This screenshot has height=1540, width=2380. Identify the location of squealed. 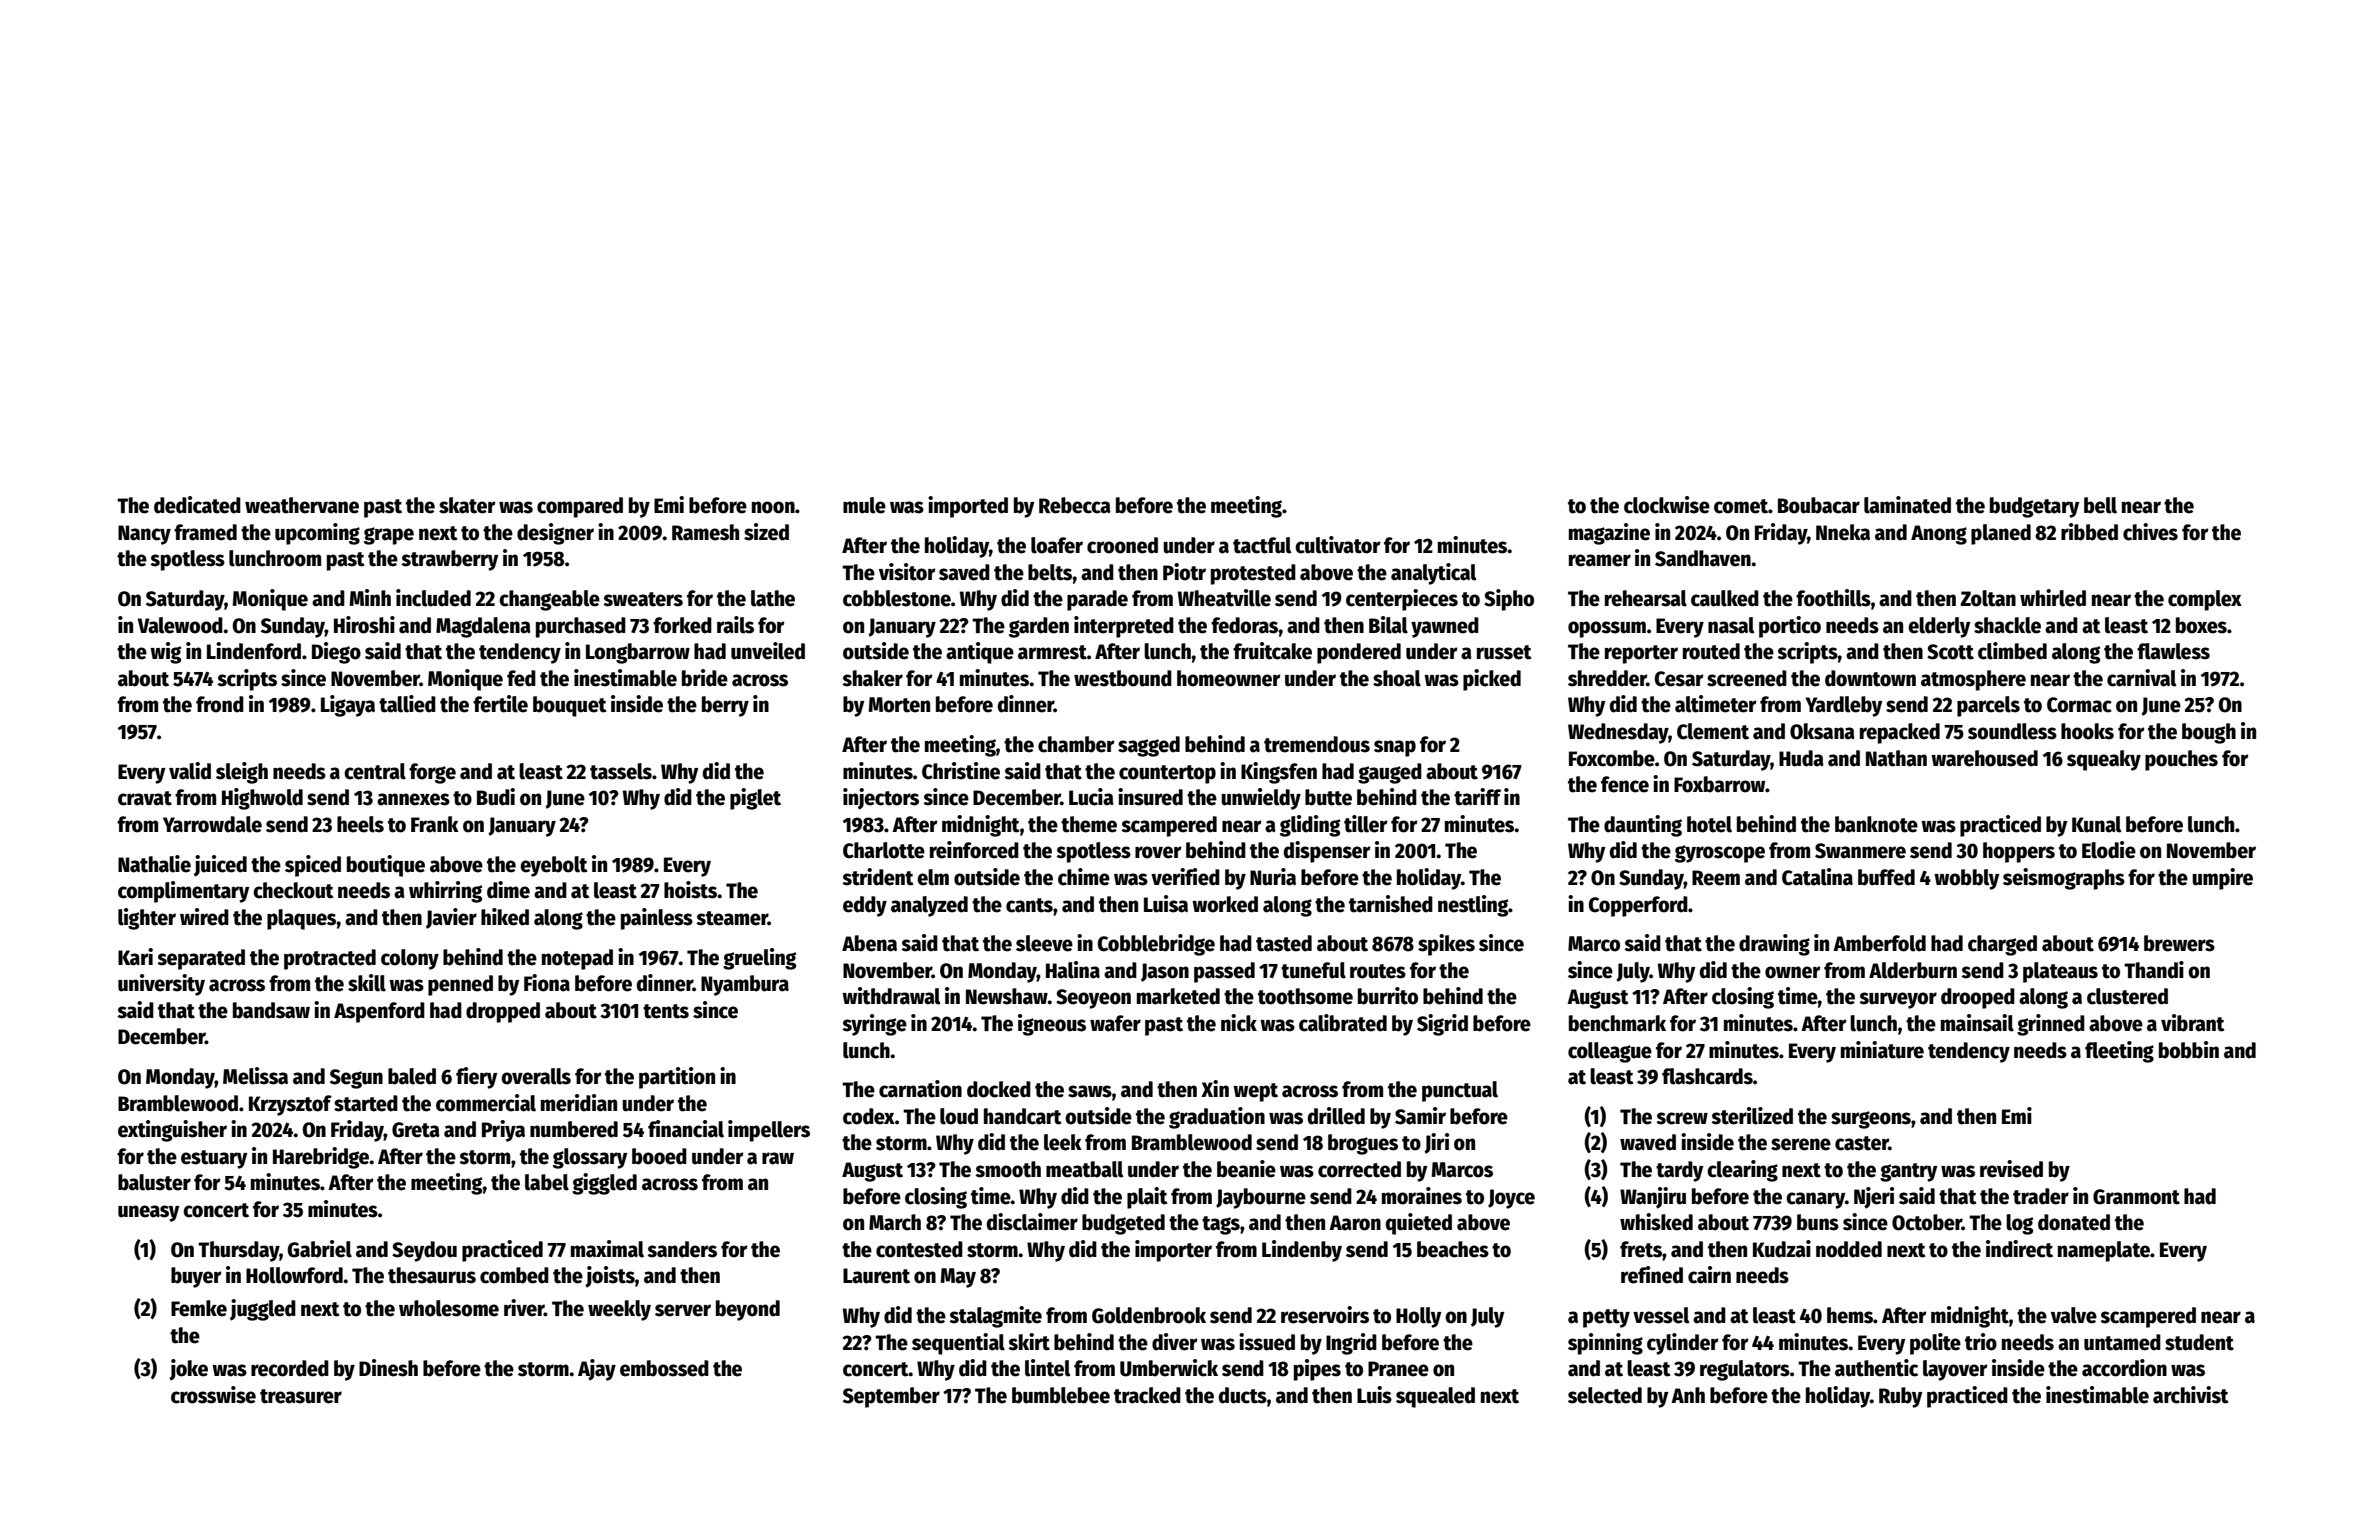
(1435, 1397).
